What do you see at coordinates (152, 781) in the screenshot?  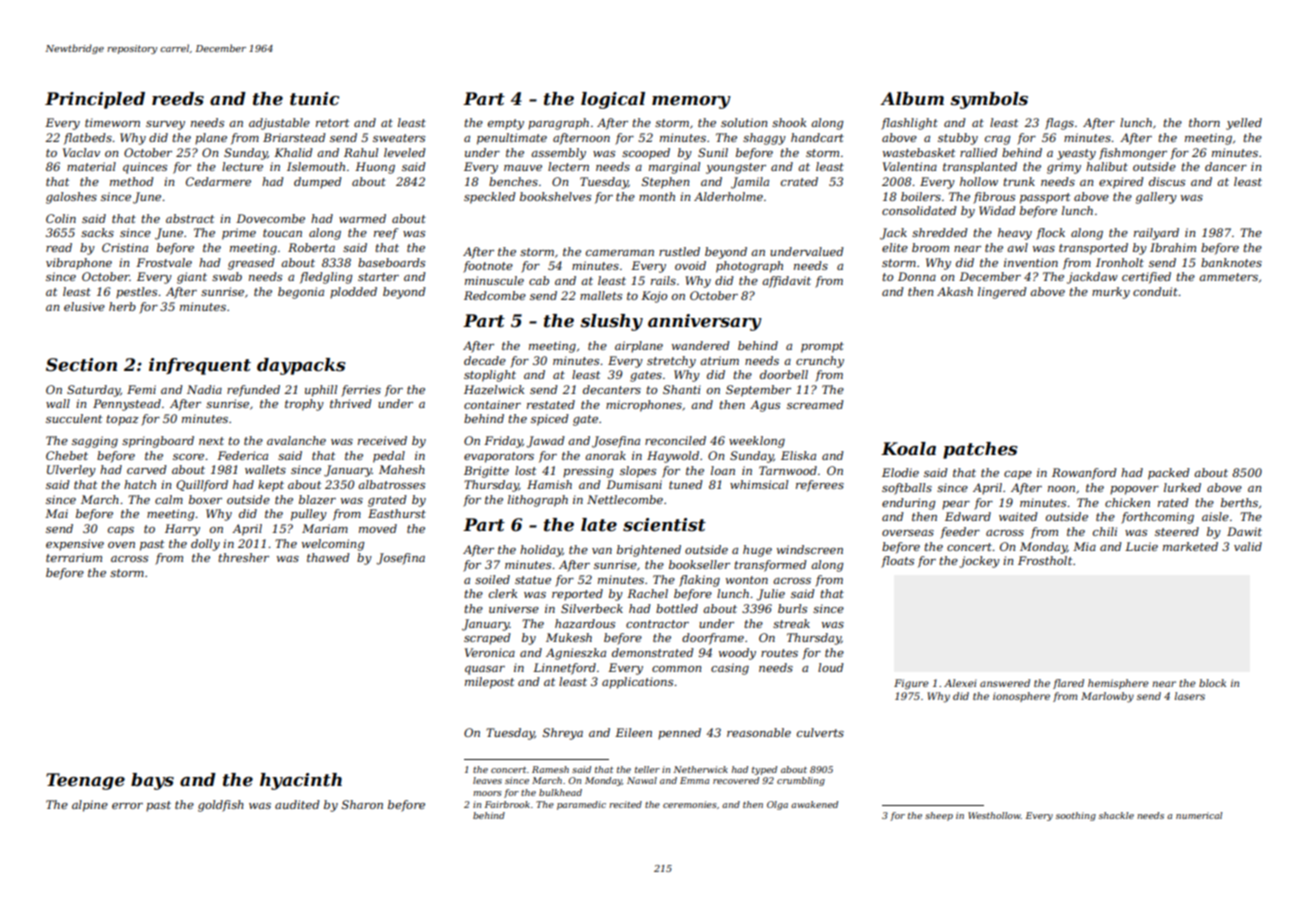 I see `bays` at bounding box center [152, 781].
